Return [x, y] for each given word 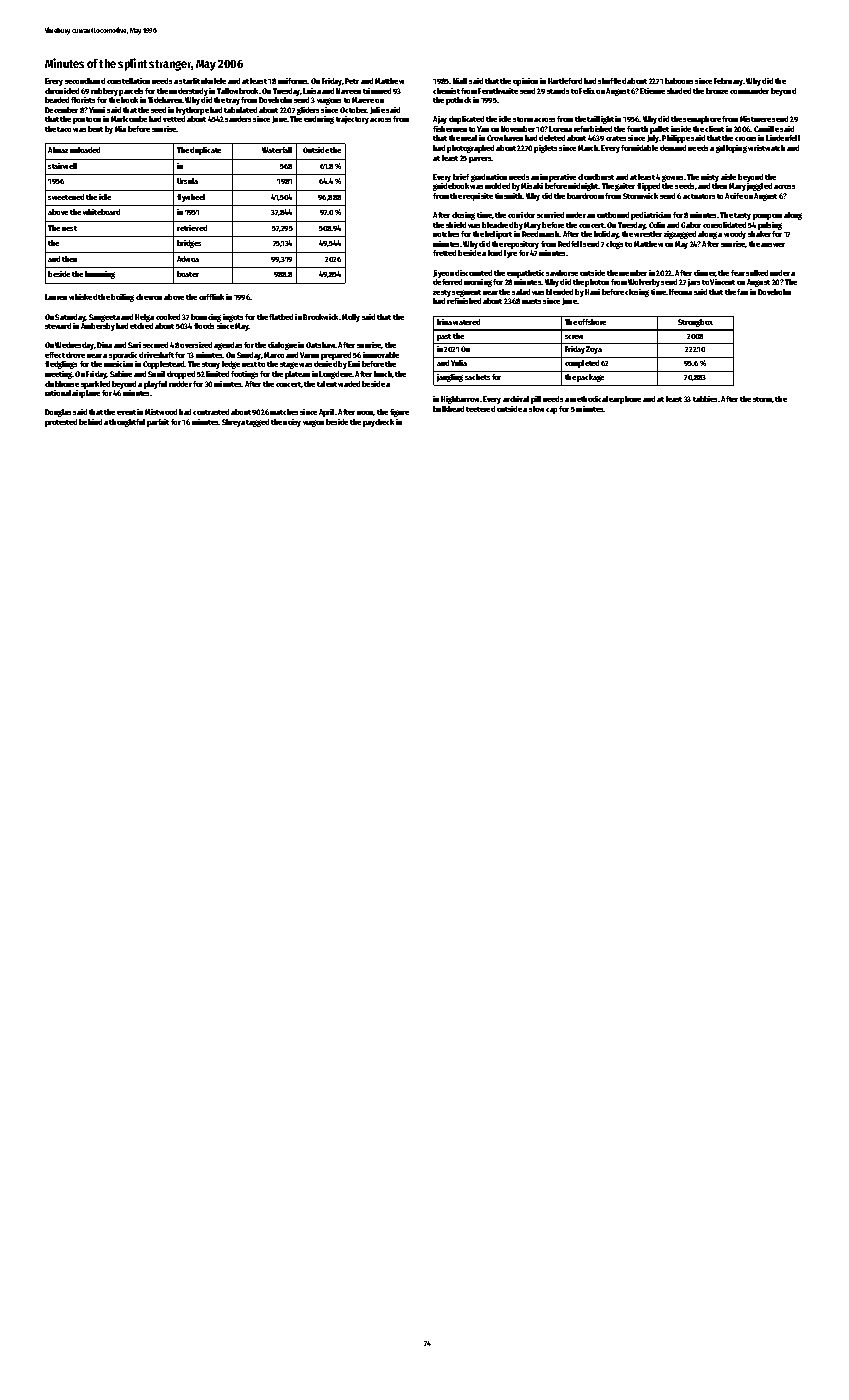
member [633, 273]
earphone [625, 400]
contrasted [211, 412]
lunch [383, 374]
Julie [377, 110]
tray [233, 101]
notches [446, 234]
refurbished [593, 129]
